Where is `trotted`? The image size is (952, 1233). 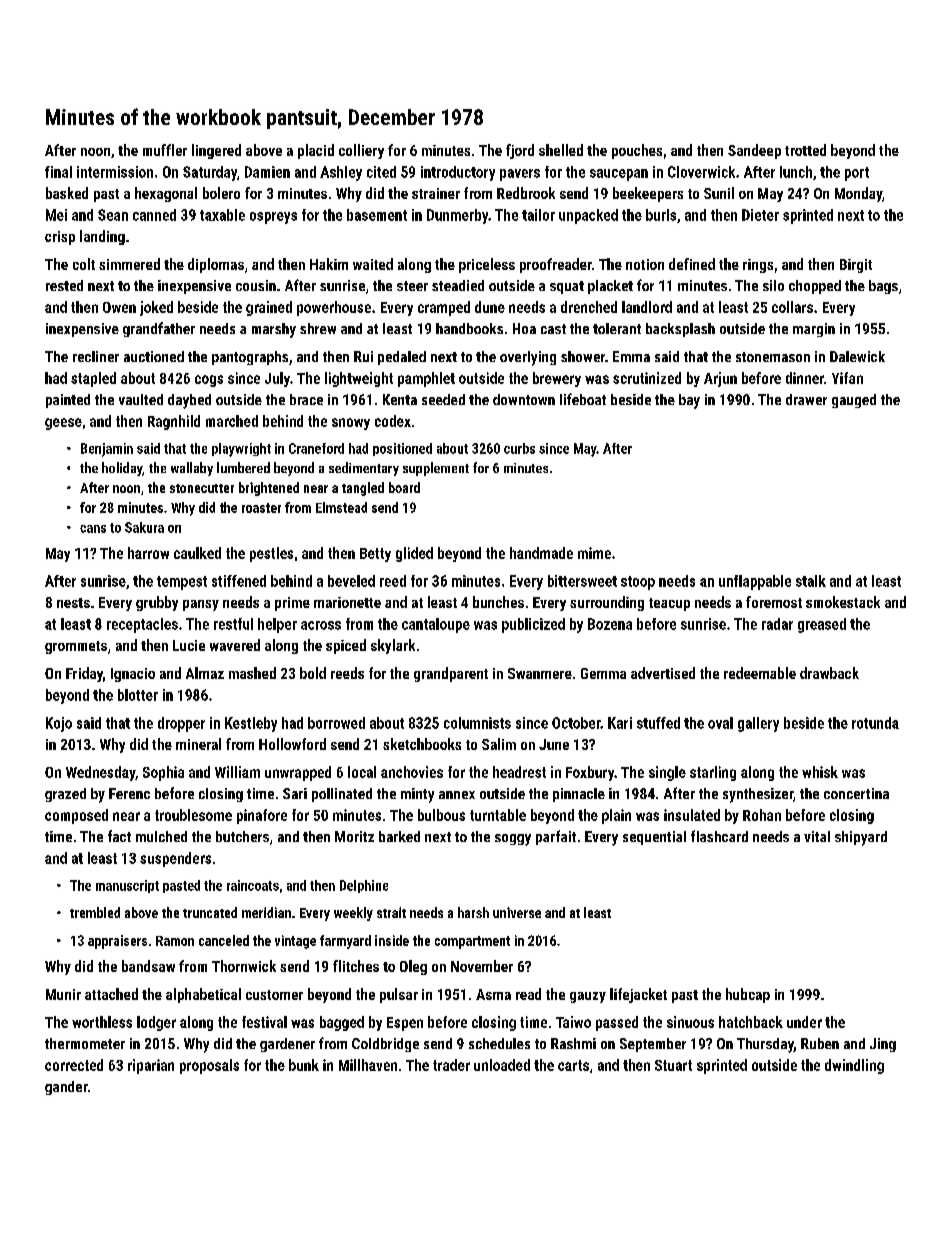 trotted is located at coordinates (805, 150).
